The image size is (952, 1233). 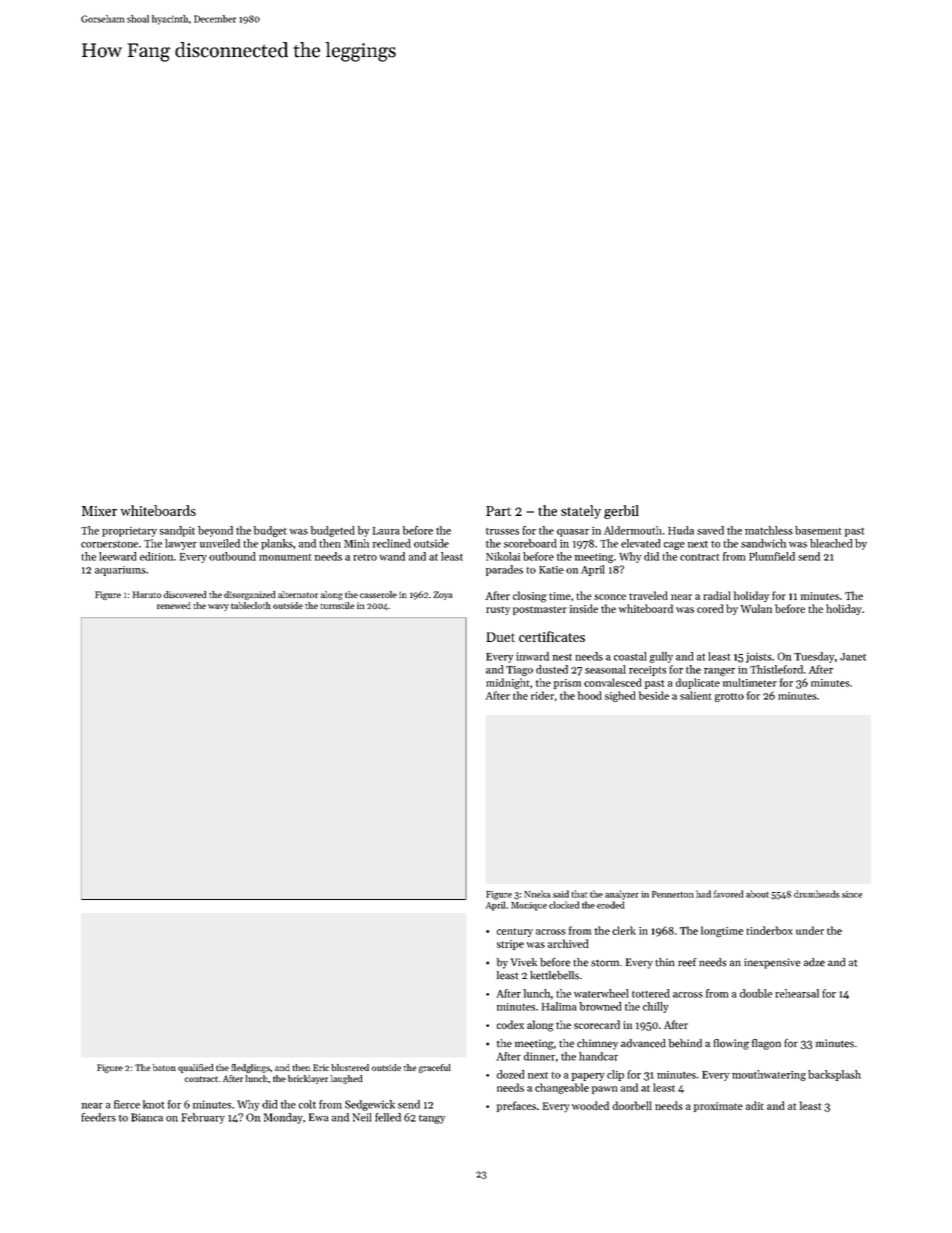 I want to click on Part, so click(x=498, y=511).
